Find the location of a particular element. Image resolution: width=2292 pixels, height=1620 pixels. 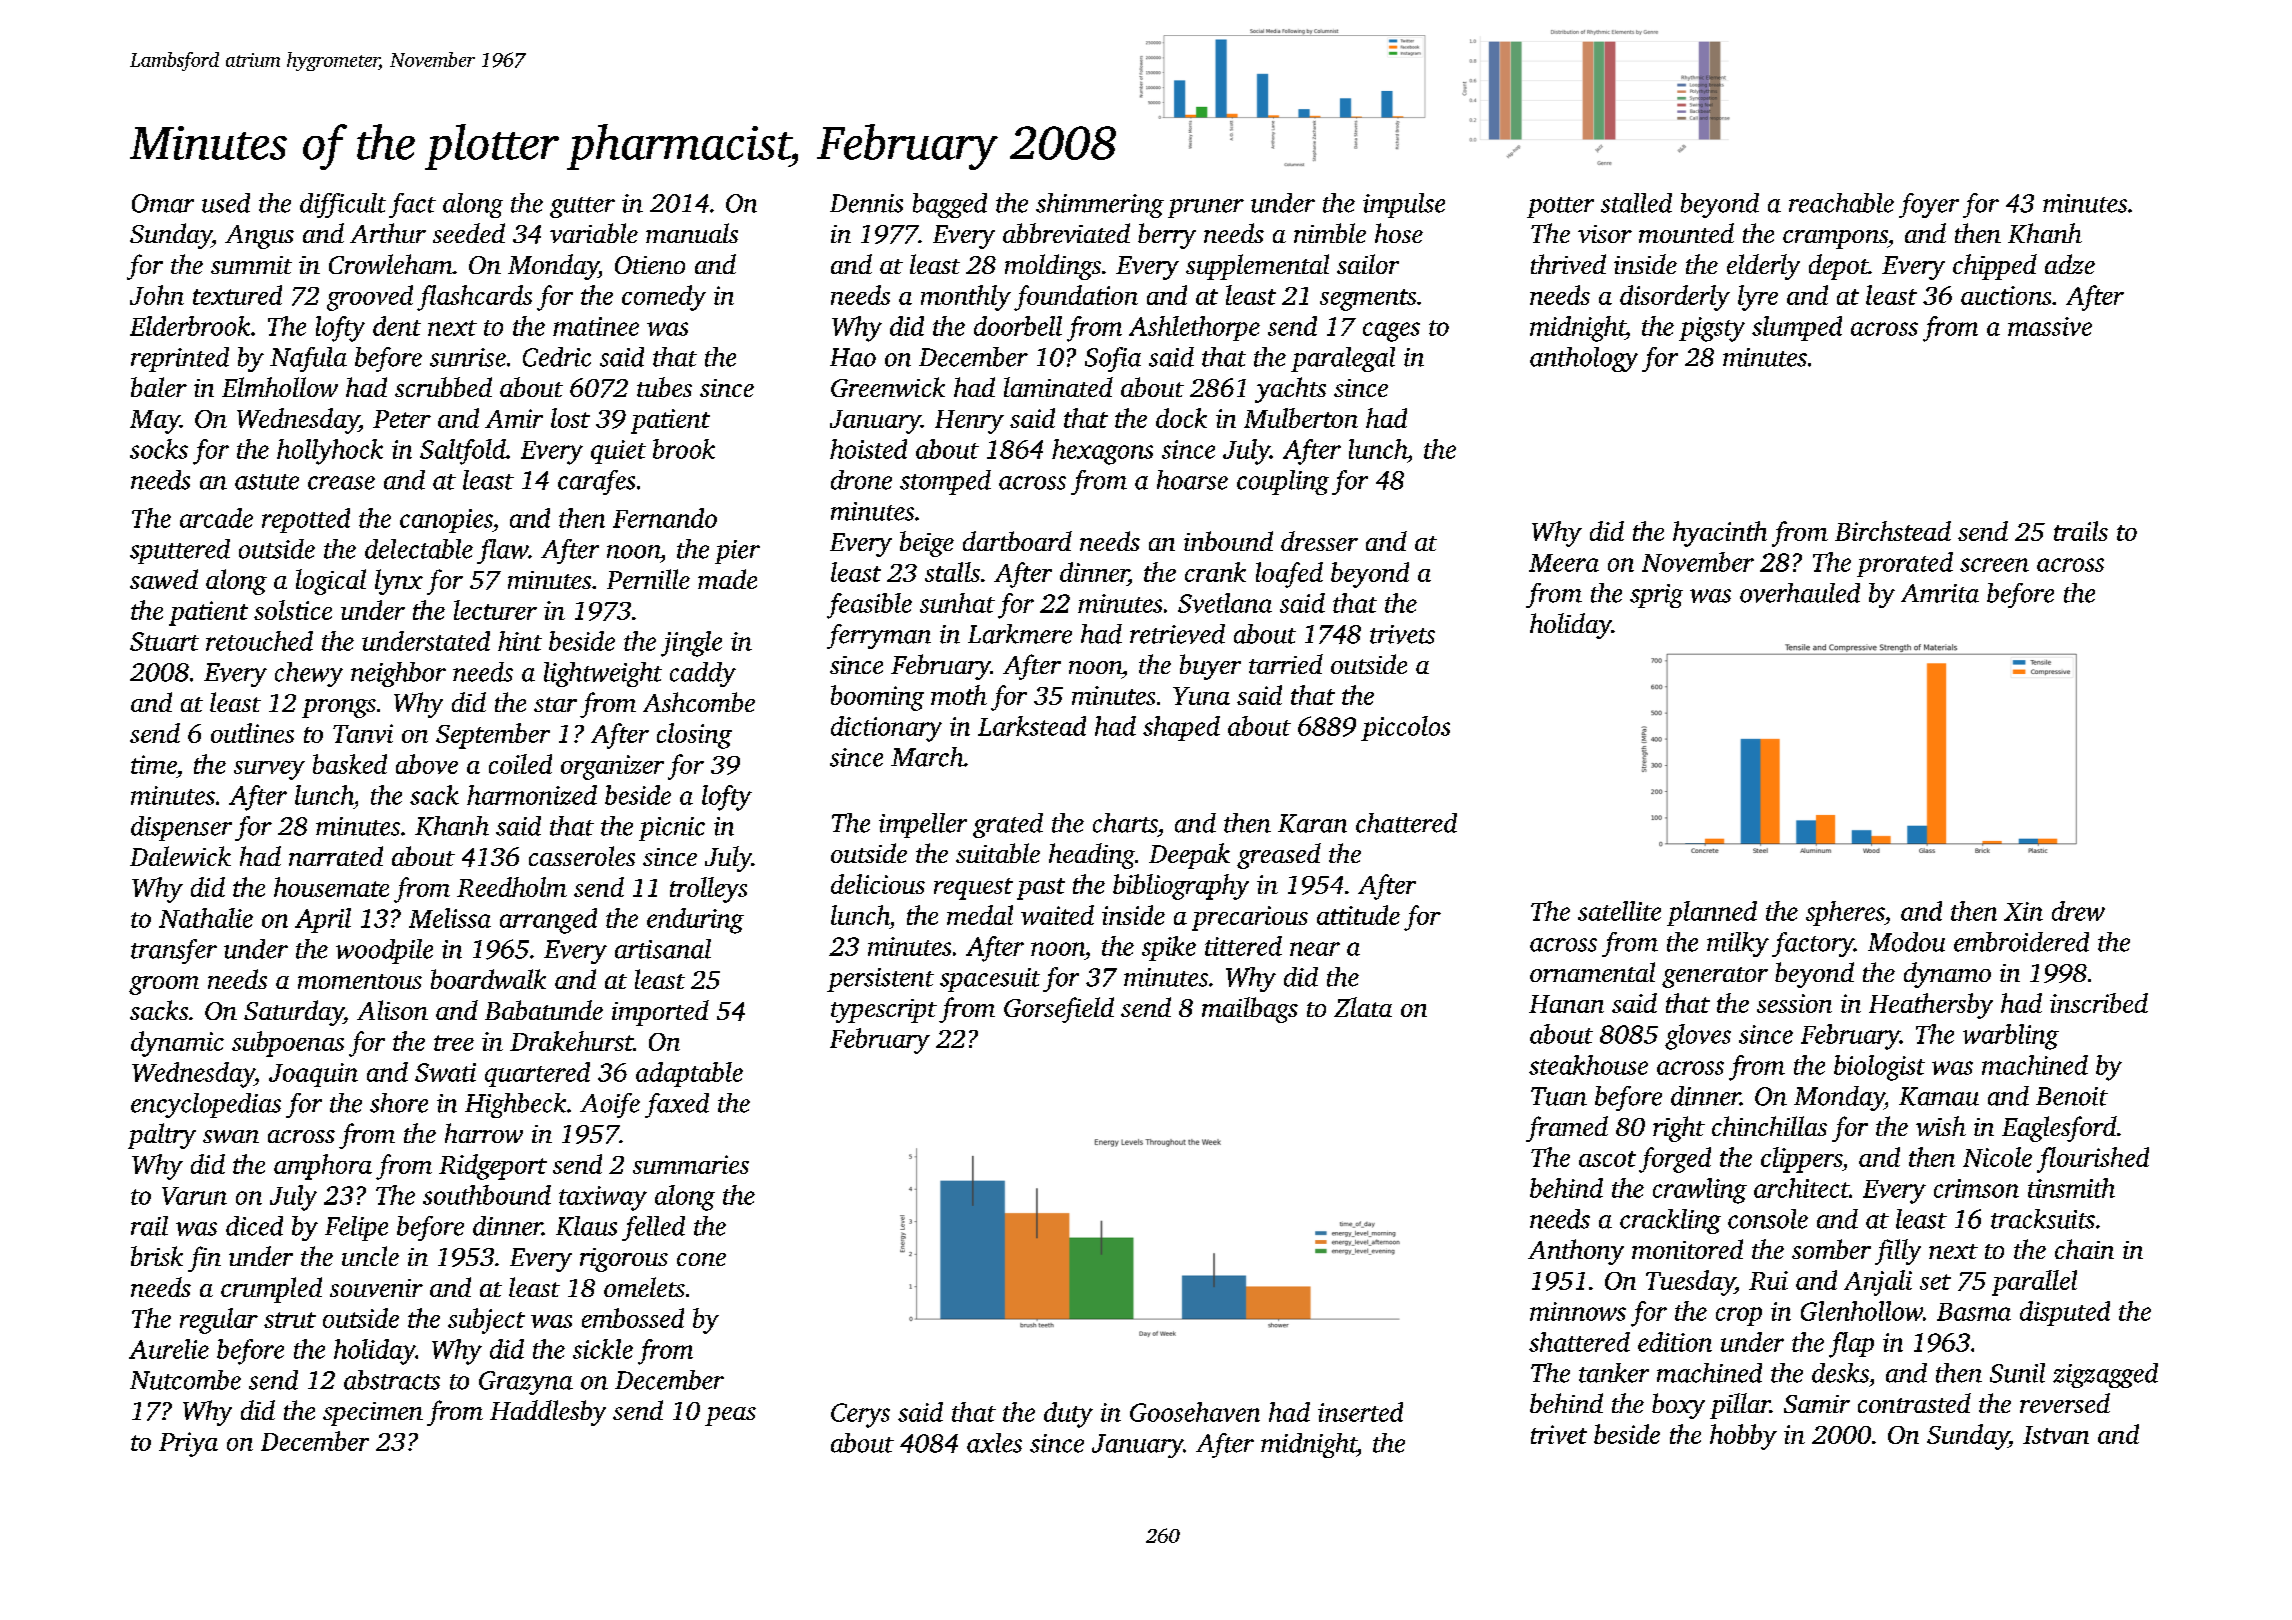

pruner is located at coordinates (1206, 208).
